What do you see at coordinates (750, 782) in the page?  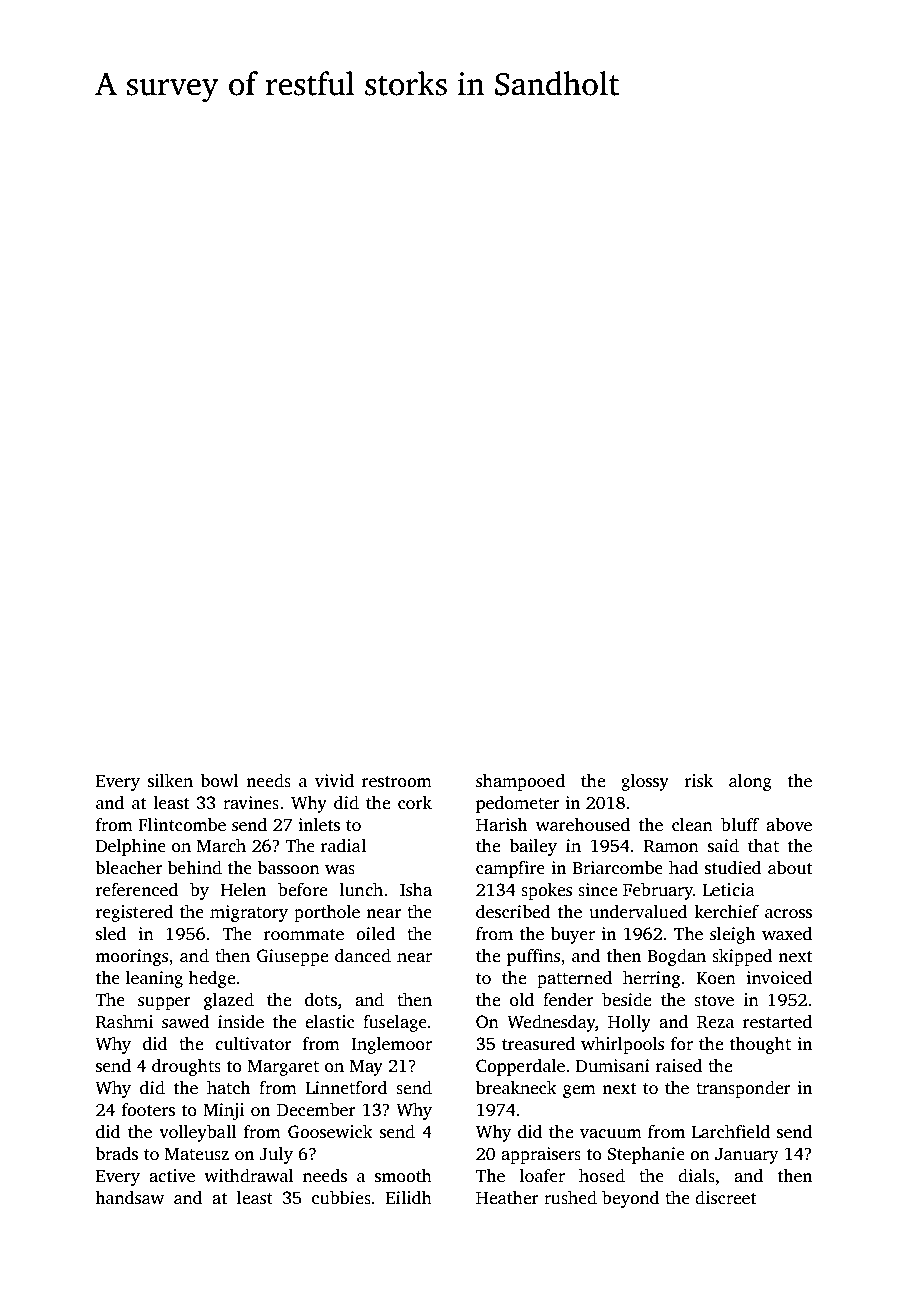 I see `along` at bounding box center [750, 782].
